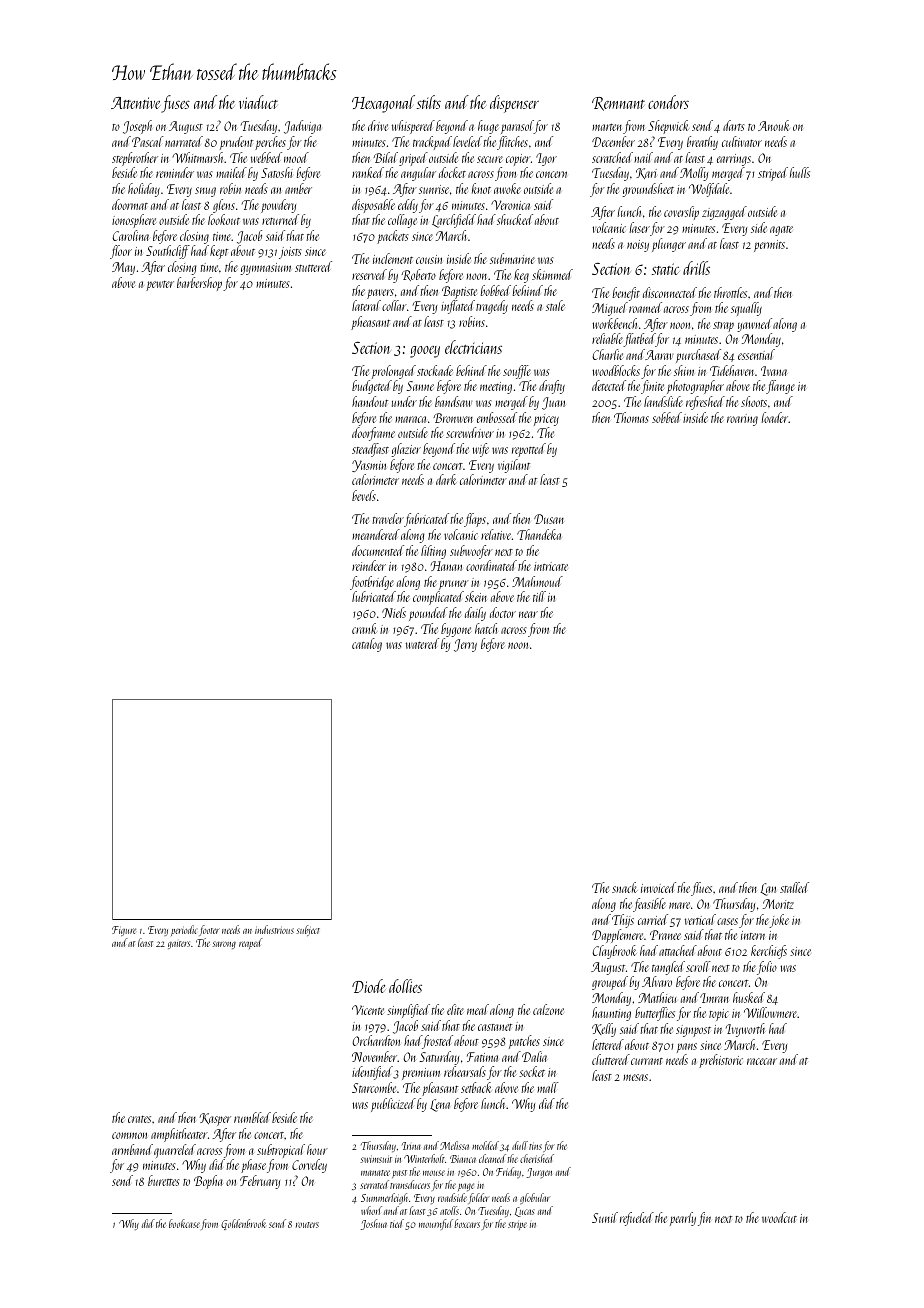 The image size is (924, 1308). Describe the element at coordinates (199, 284) in the document. I see `barbershop` at that location.
